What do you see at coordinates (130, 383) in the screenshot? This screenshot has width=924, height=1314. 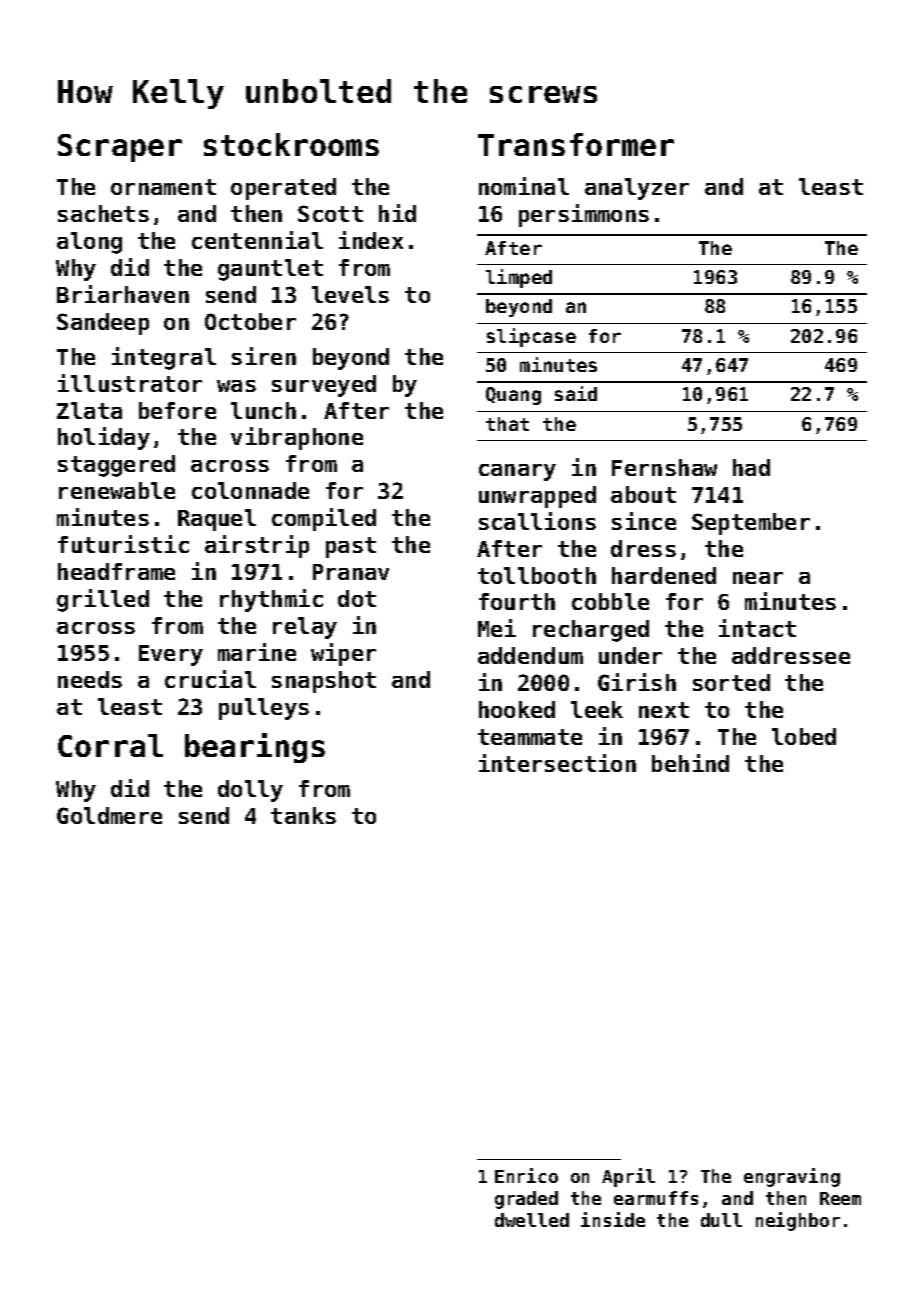 I see `illustrator` at bounding box center [130, 383].
